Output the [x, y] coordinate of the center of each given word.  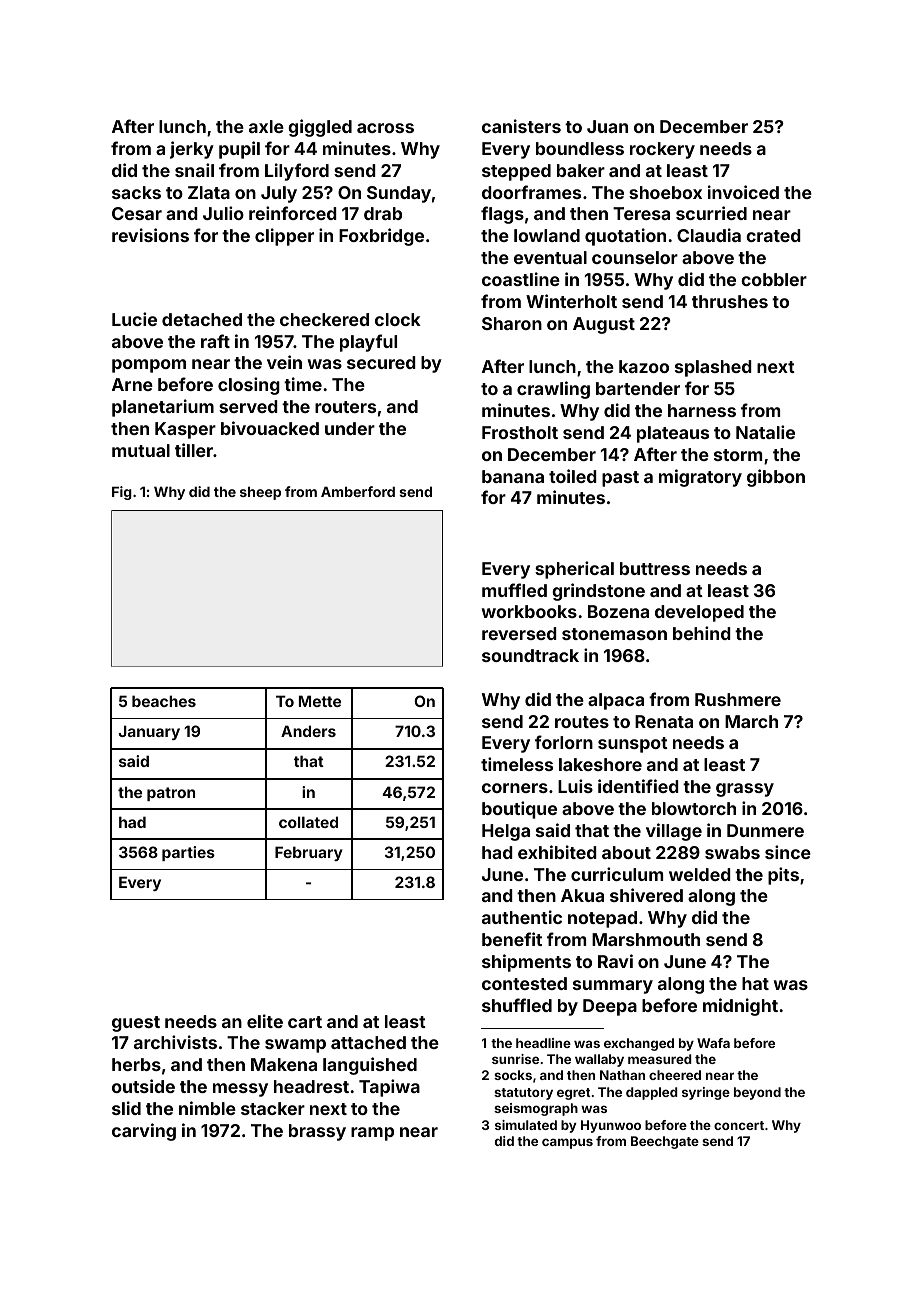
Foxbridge [381, 237]
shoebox [665, 192]
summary [613, 987]
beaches [164, 701]
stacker [273, 1108]
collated [308, 822]
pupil [239, 150]
